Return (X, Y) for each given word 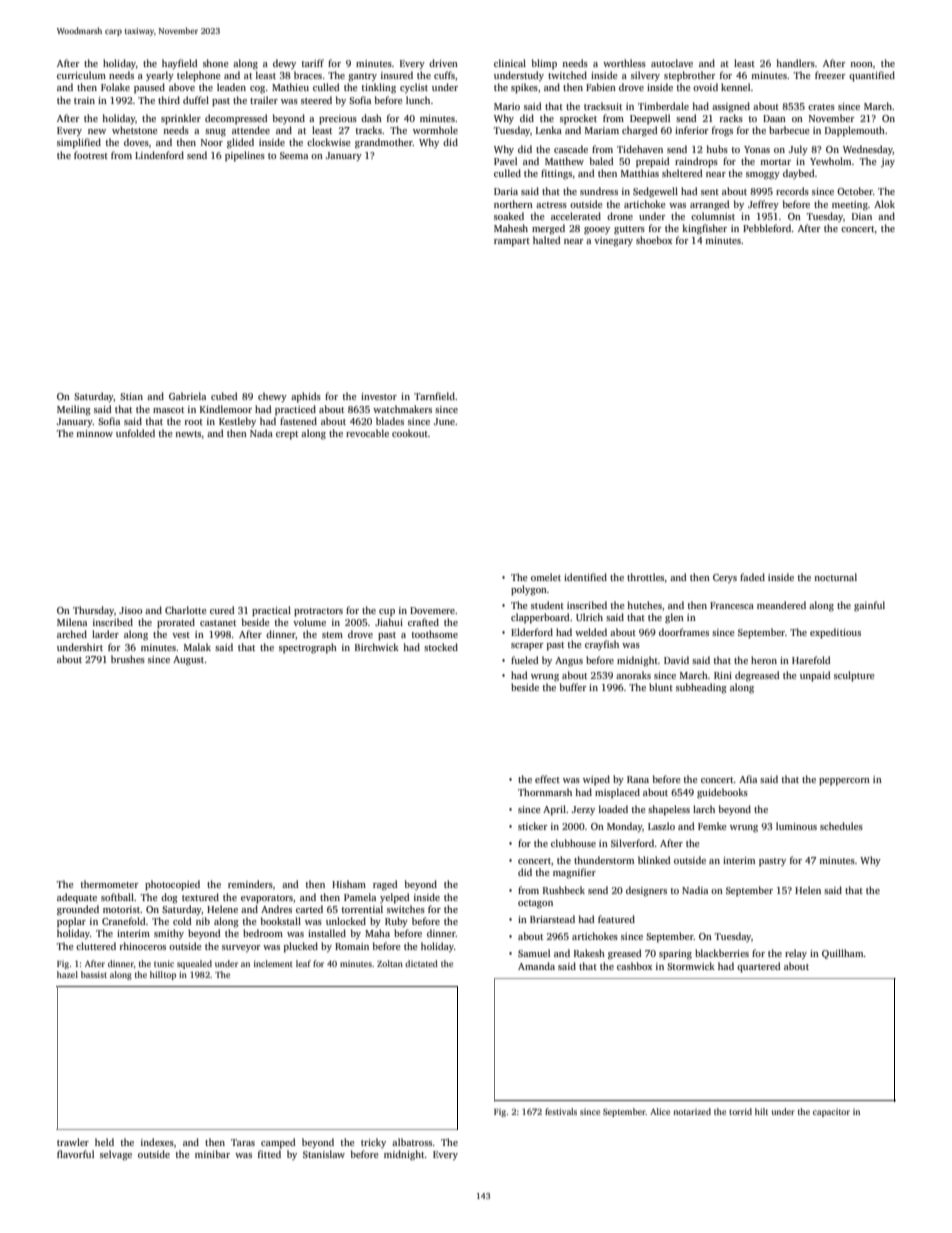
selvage (116, 1155)
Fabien (601, 87)
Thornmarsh (545, 792)
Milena (72, 622)
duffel (196, 100)
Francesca (732, 605)
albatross (412, 1142)
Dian (862, 216)
